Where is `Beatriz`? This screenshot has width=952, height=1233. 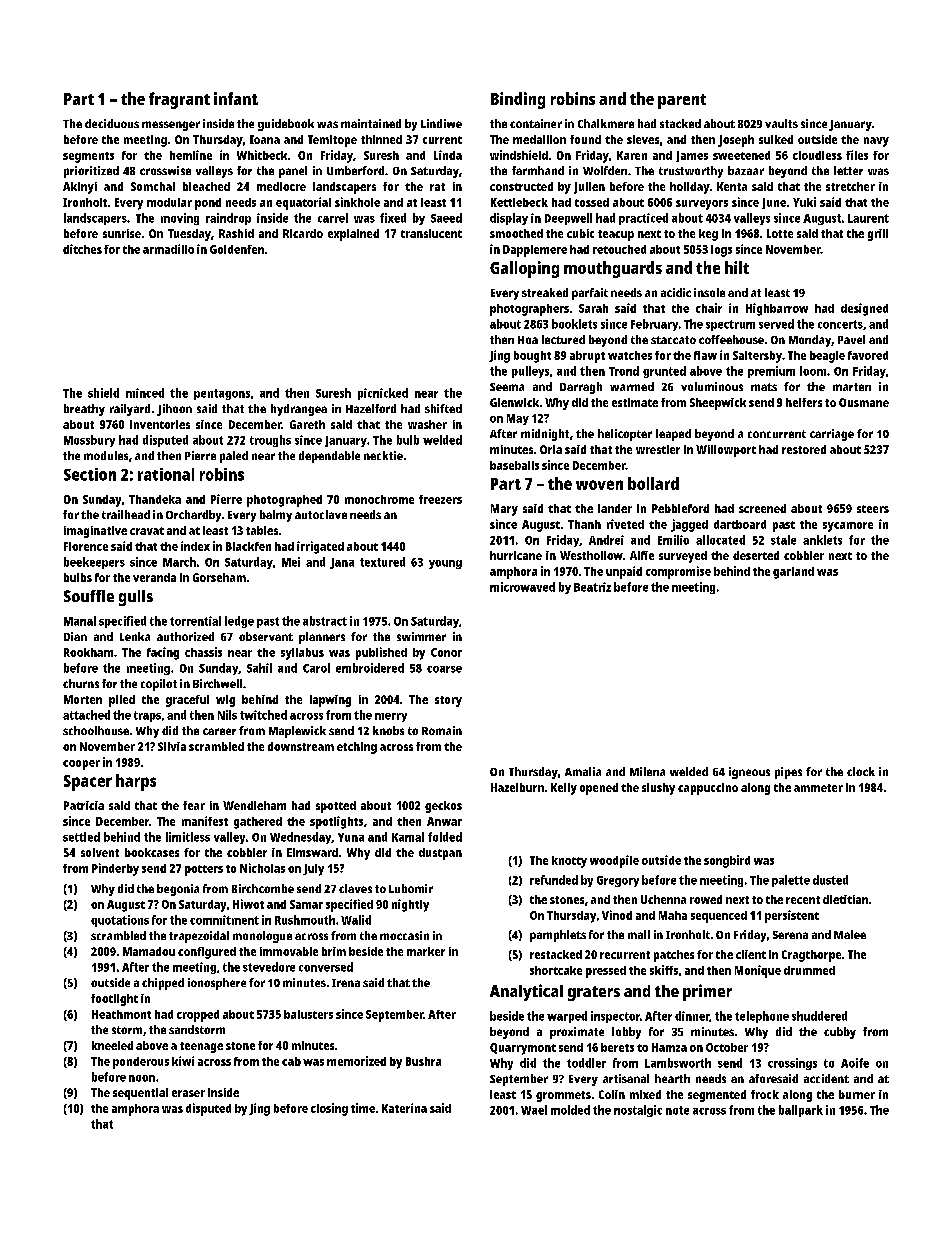
Beatriz is located at coordinates (592, 587).
